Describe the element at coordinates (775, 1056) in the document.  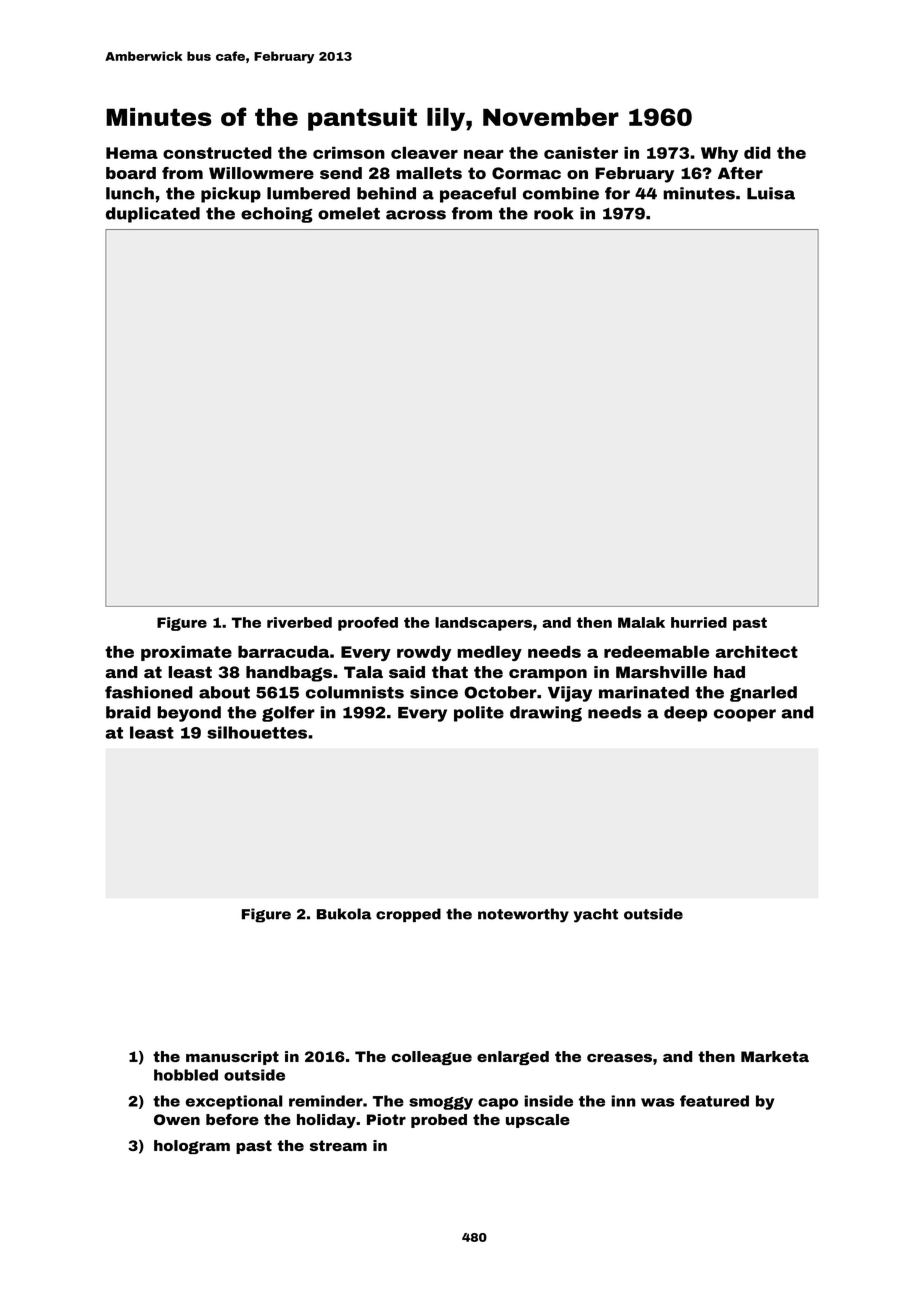
I see `Marketa` at that location.
